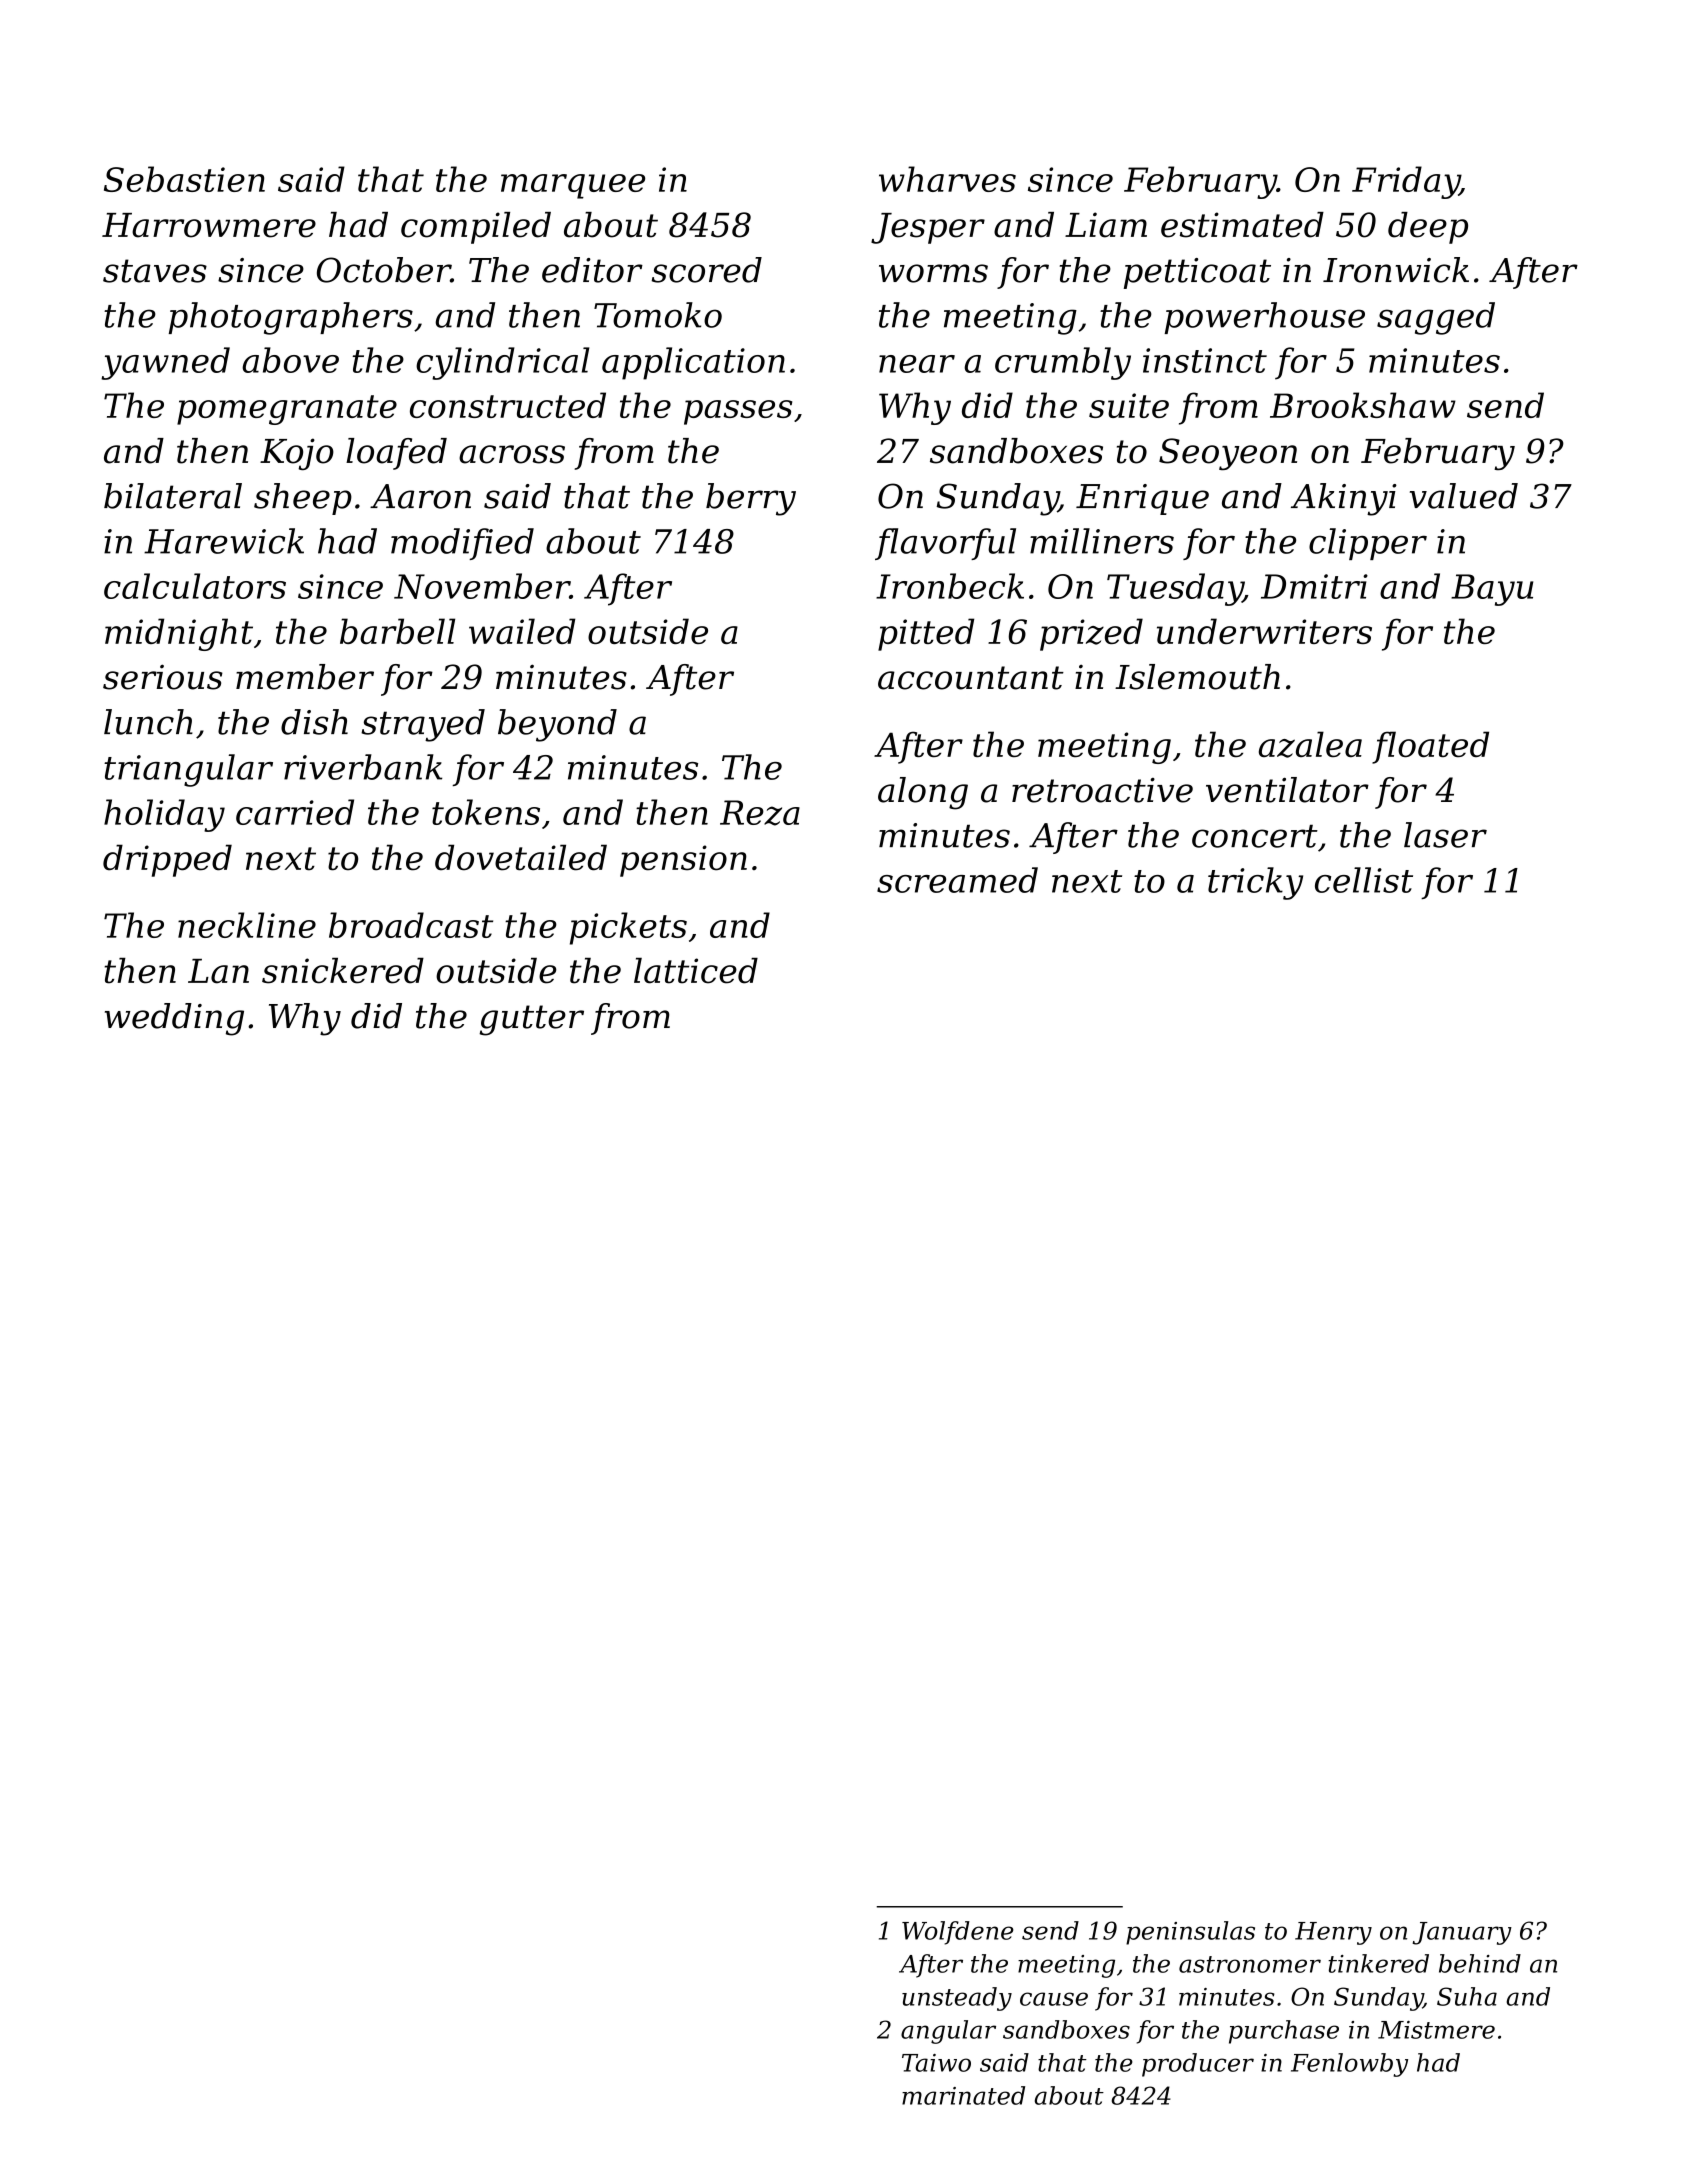 This screenshot has height=2178, width=1683. What do you see at coordinates (1436, 318) in the screenshot?
I see `sagged` at bounding box center [1436, 318].
